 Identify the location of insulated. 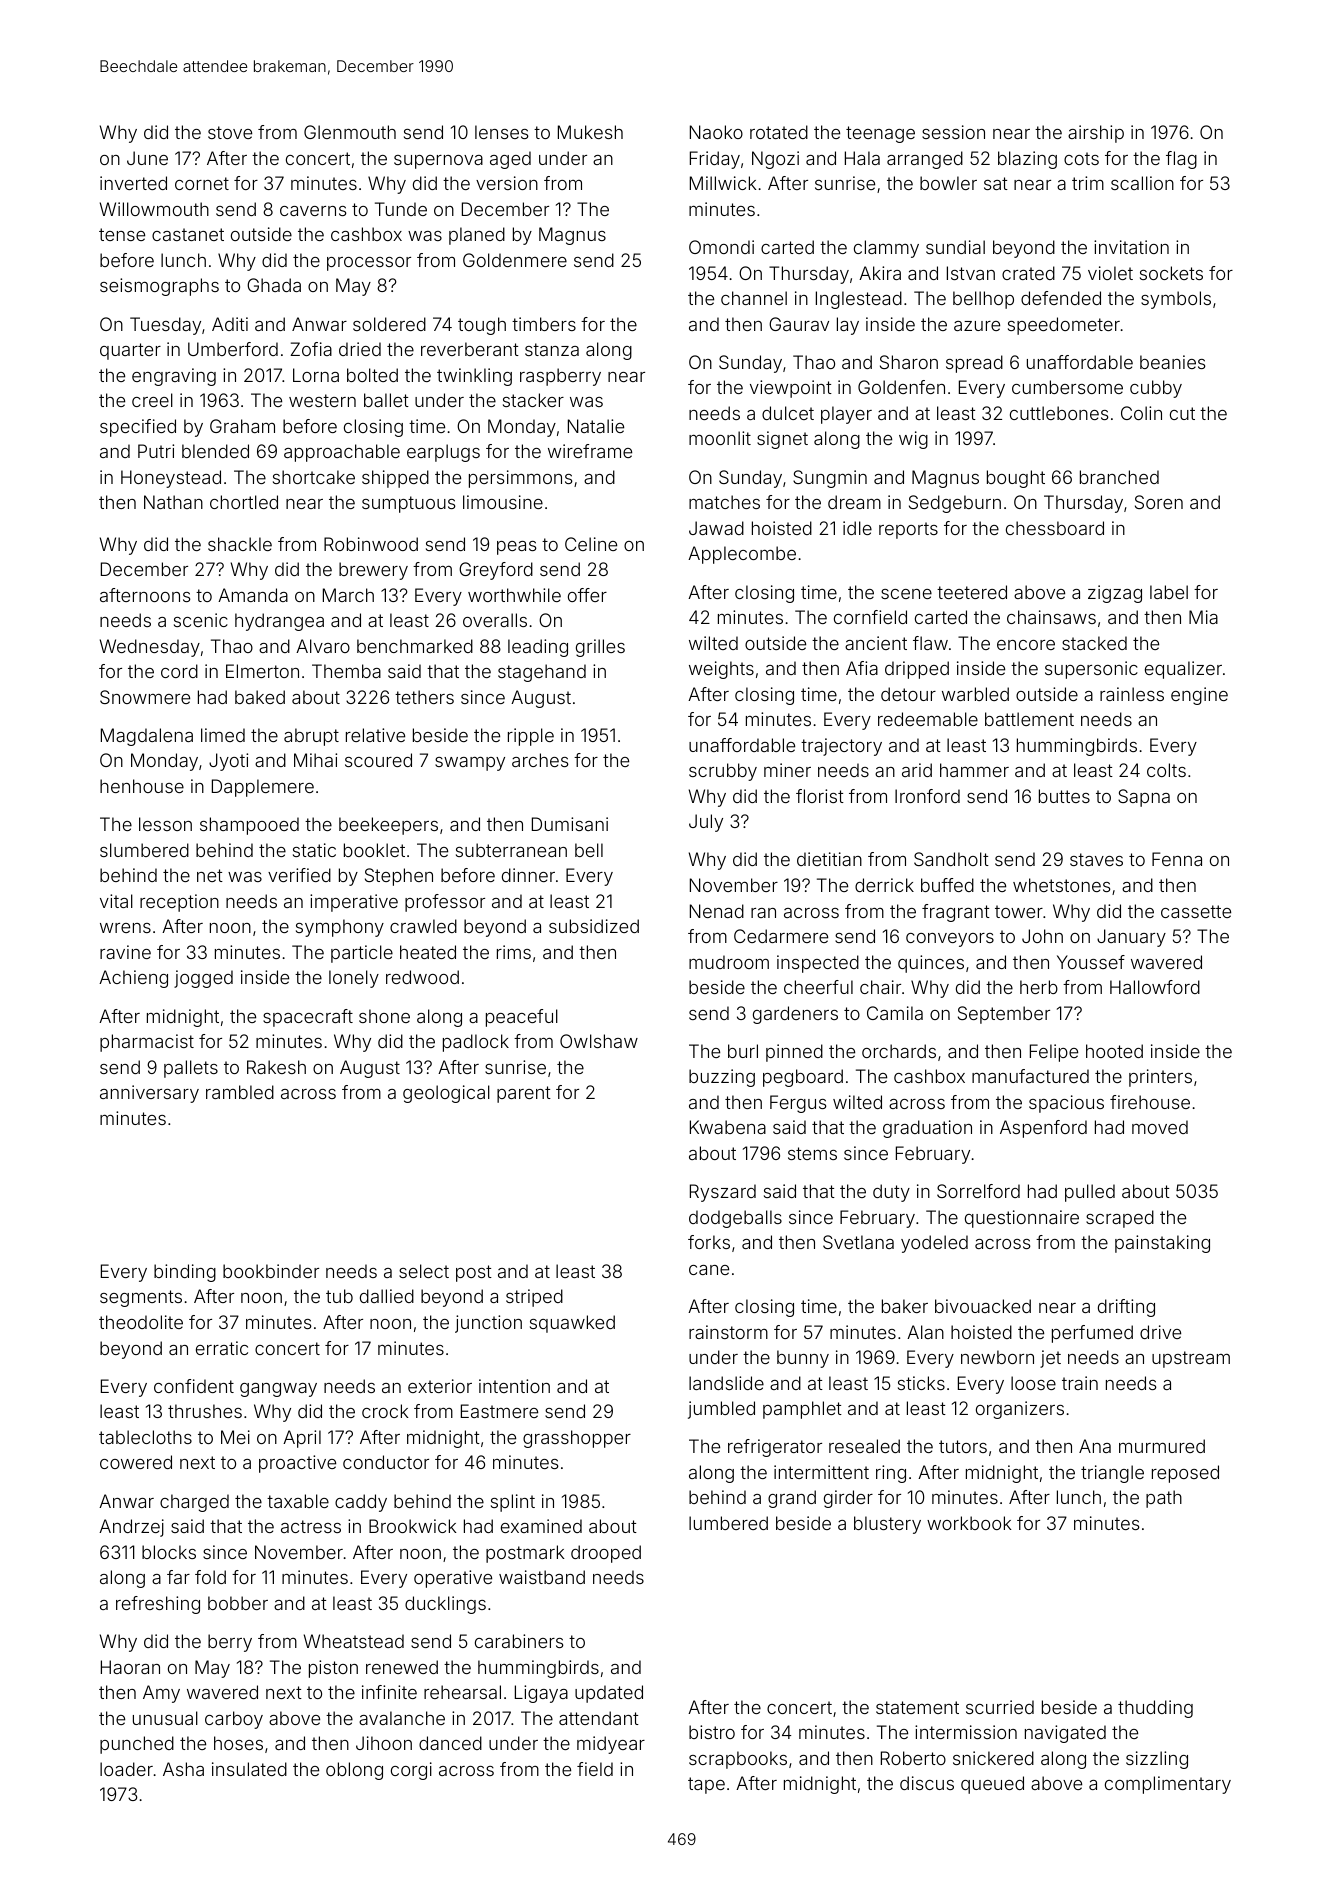
(249, 1769).
